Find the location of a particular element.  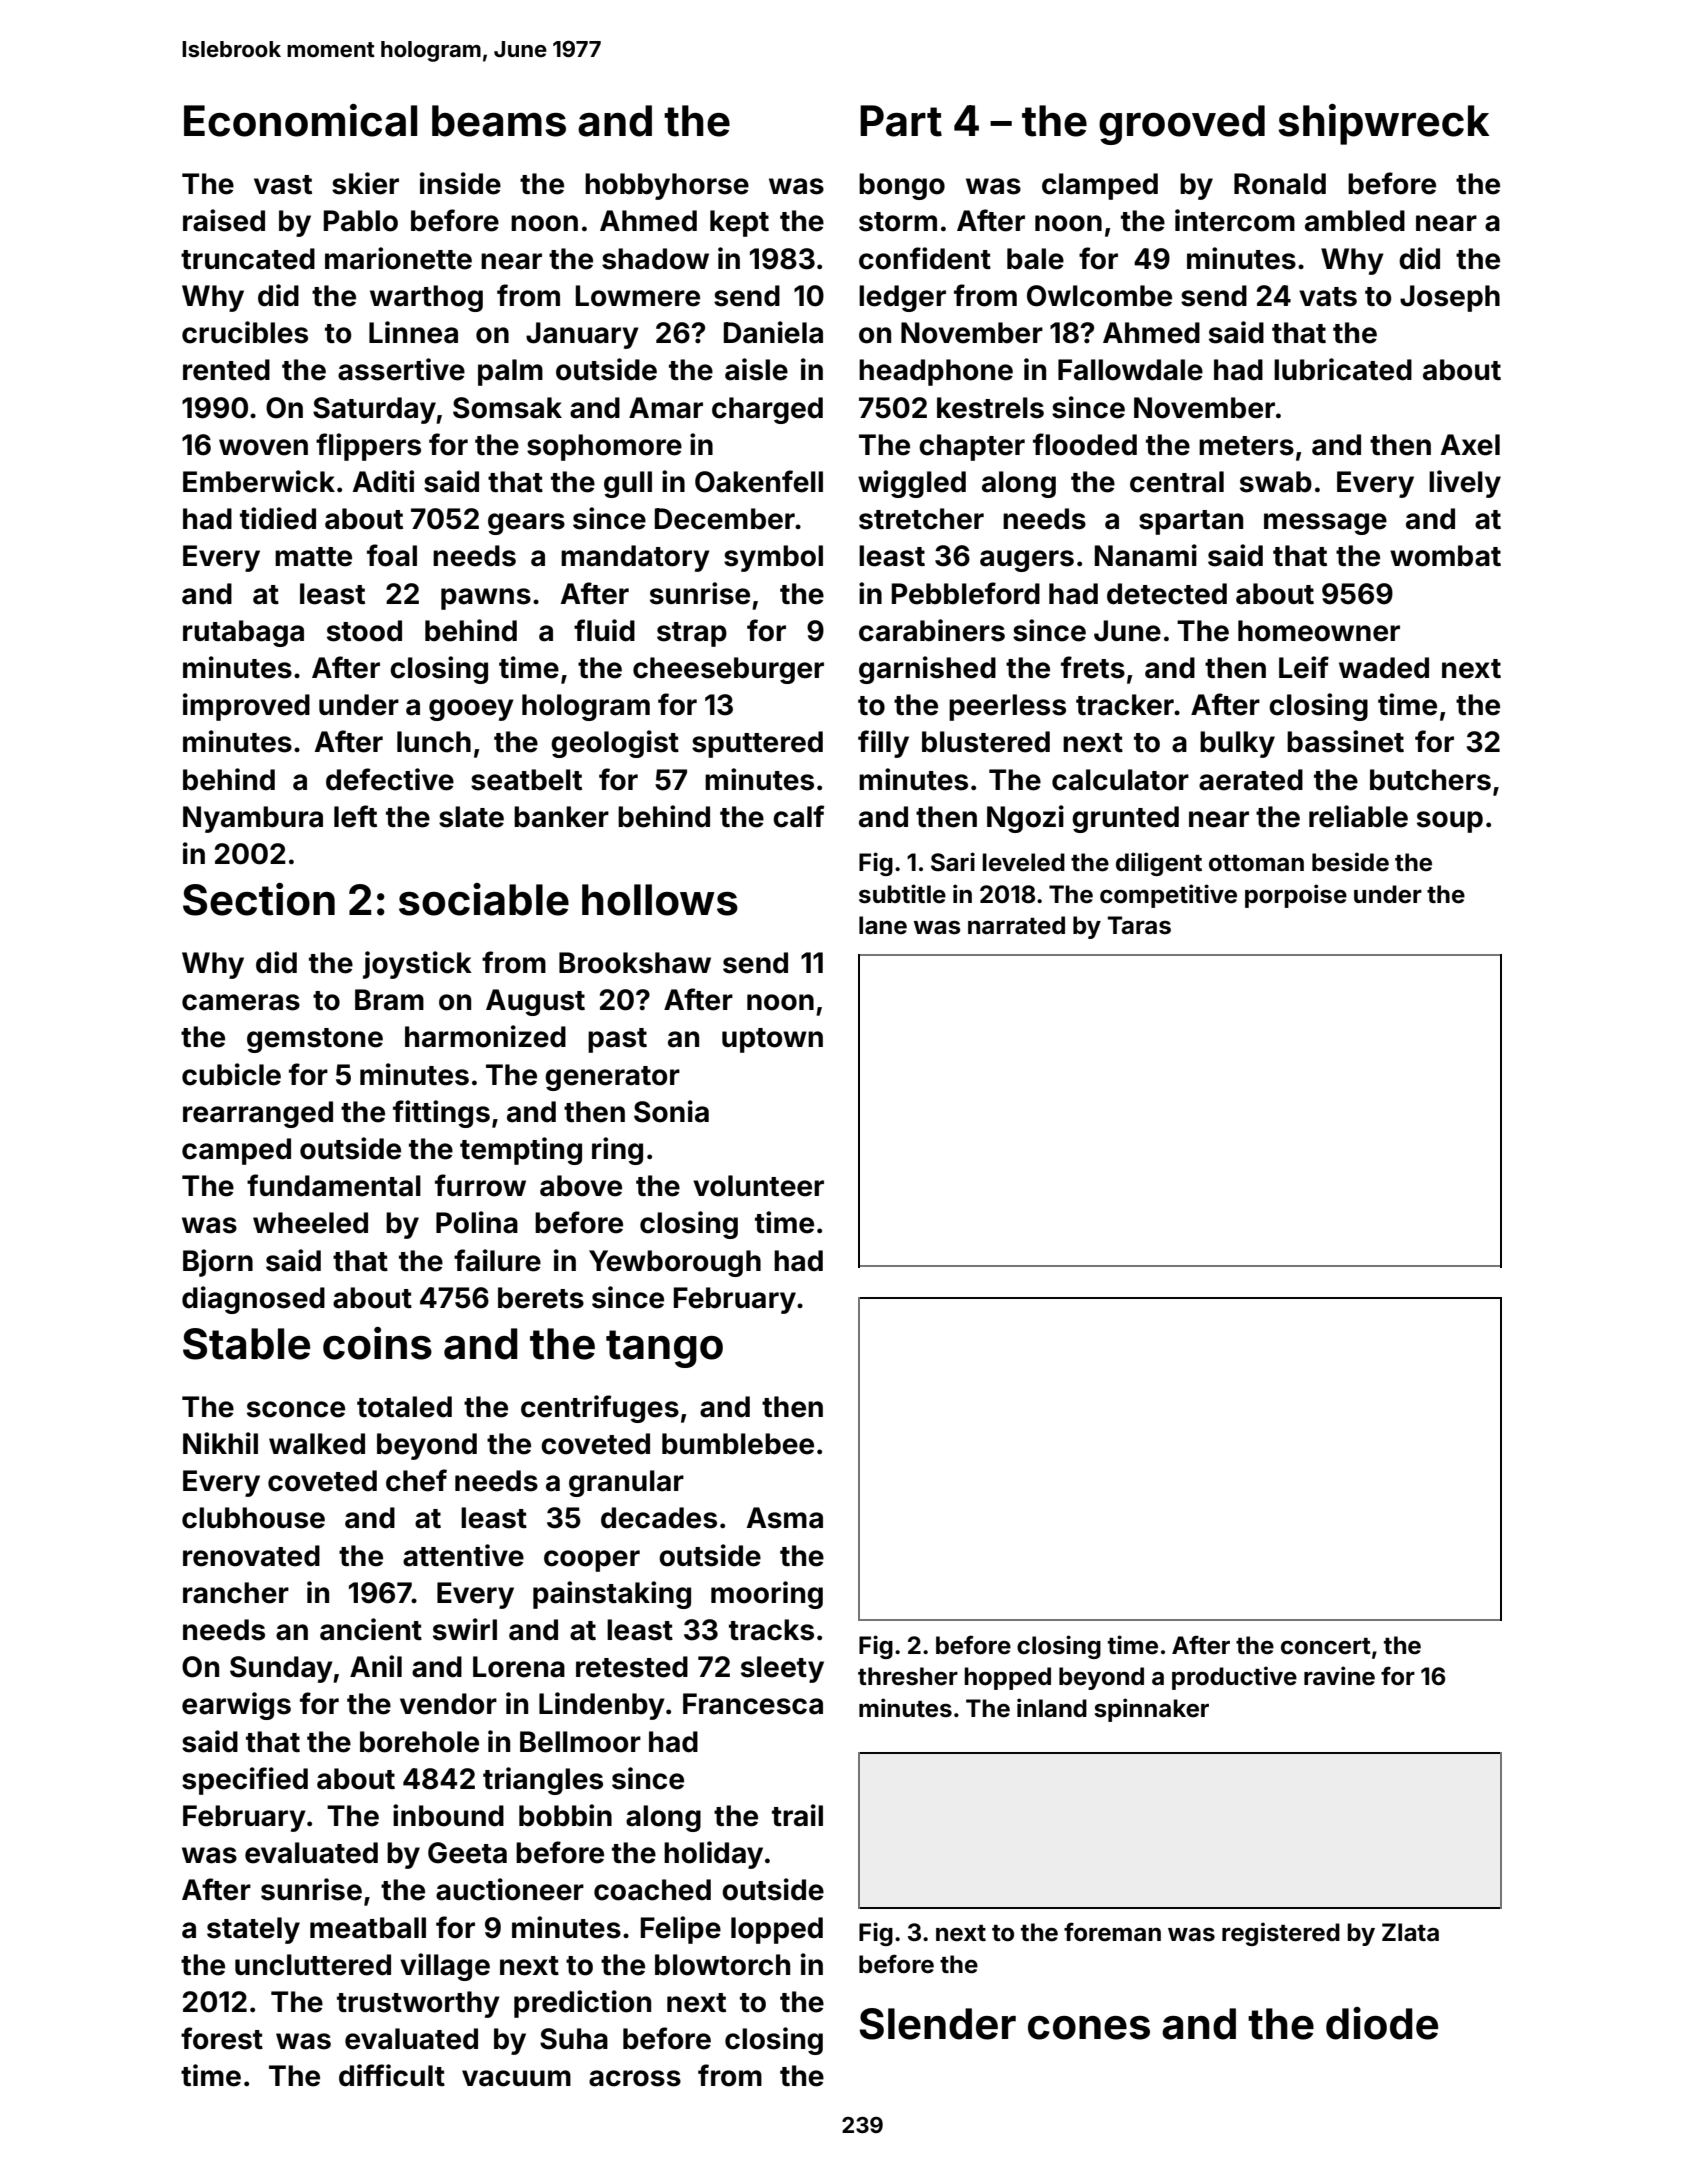

Daniela is located at coordinates (773, 332).
